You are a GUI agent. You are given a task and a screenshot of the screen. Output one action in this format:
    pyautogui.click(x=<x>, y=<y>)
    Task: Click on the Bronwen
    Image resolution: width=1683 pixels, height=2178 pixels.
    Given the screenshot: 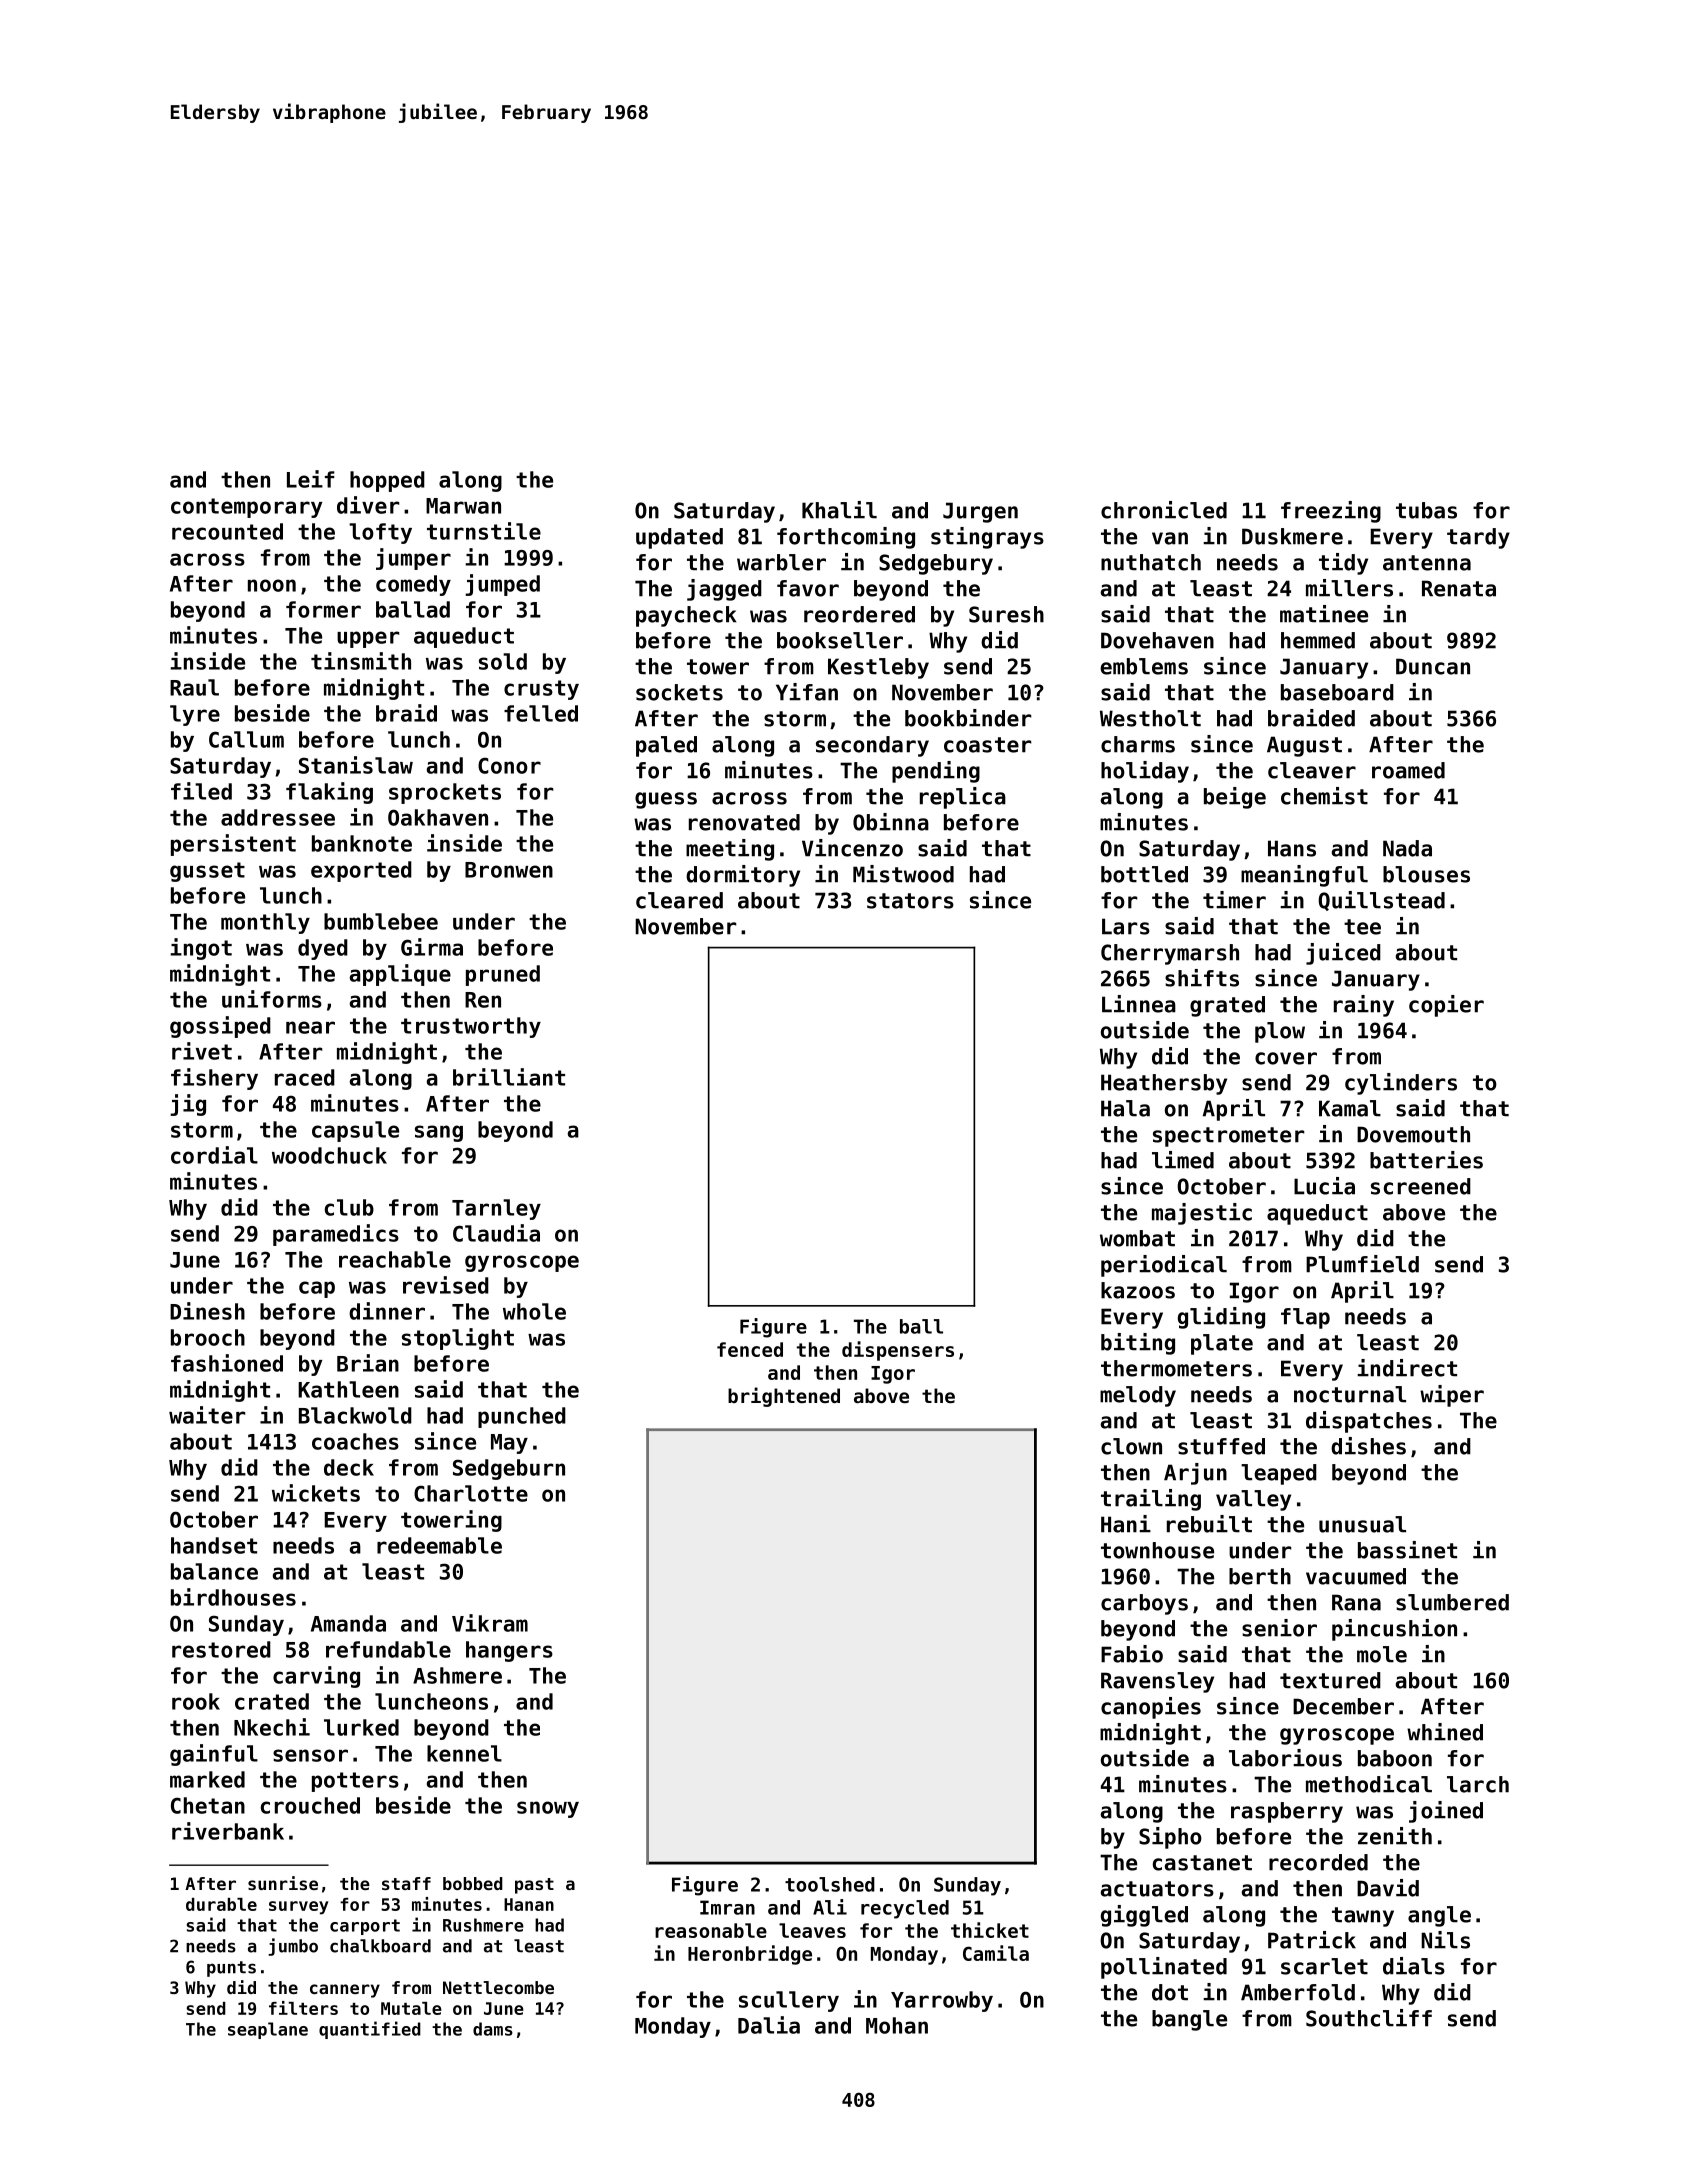 What is the action you would take?
    pyautogui.click(x=509, y=870)
